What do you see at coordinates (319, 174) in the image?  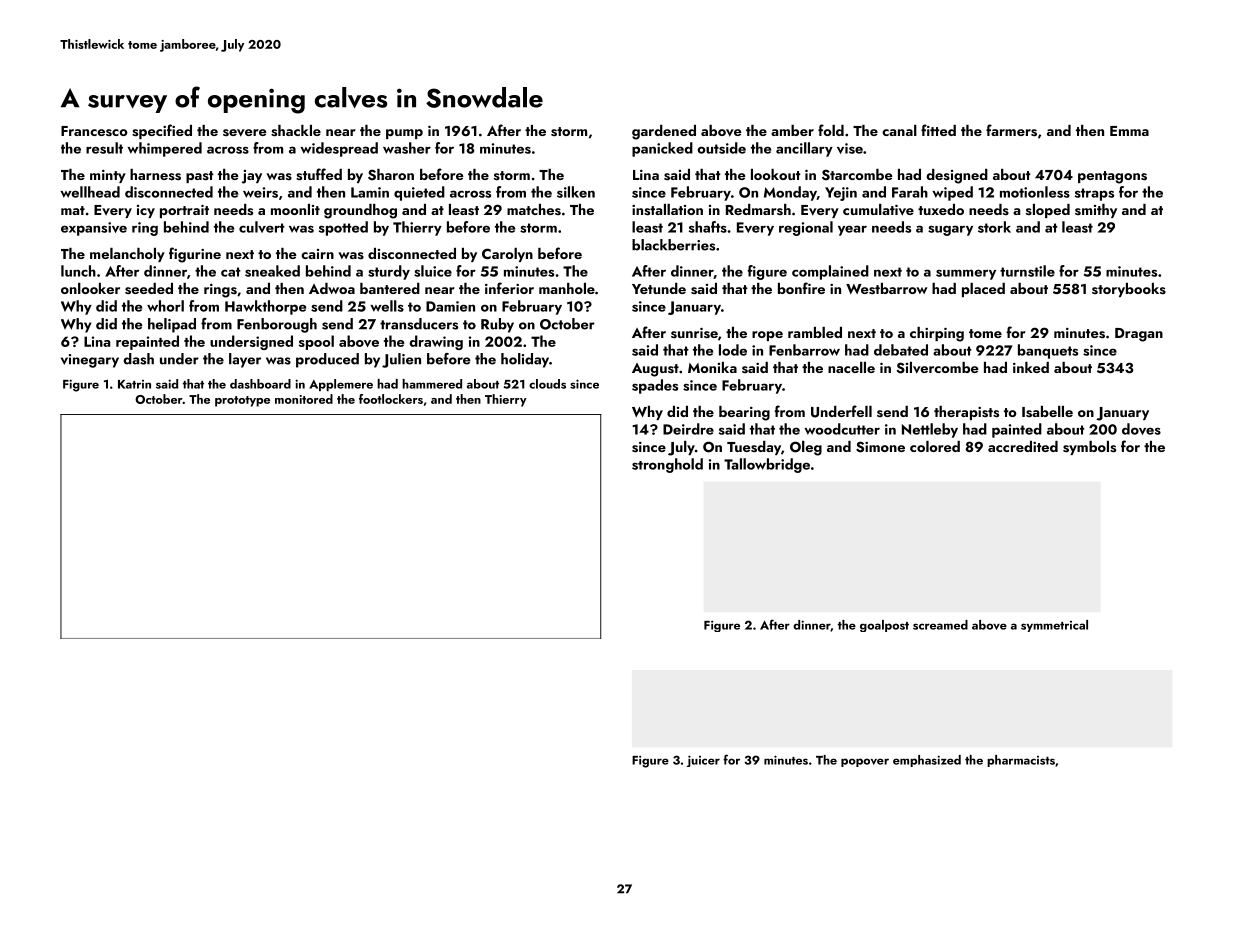 I see `stuffed` at bounding box center [319, 174].
